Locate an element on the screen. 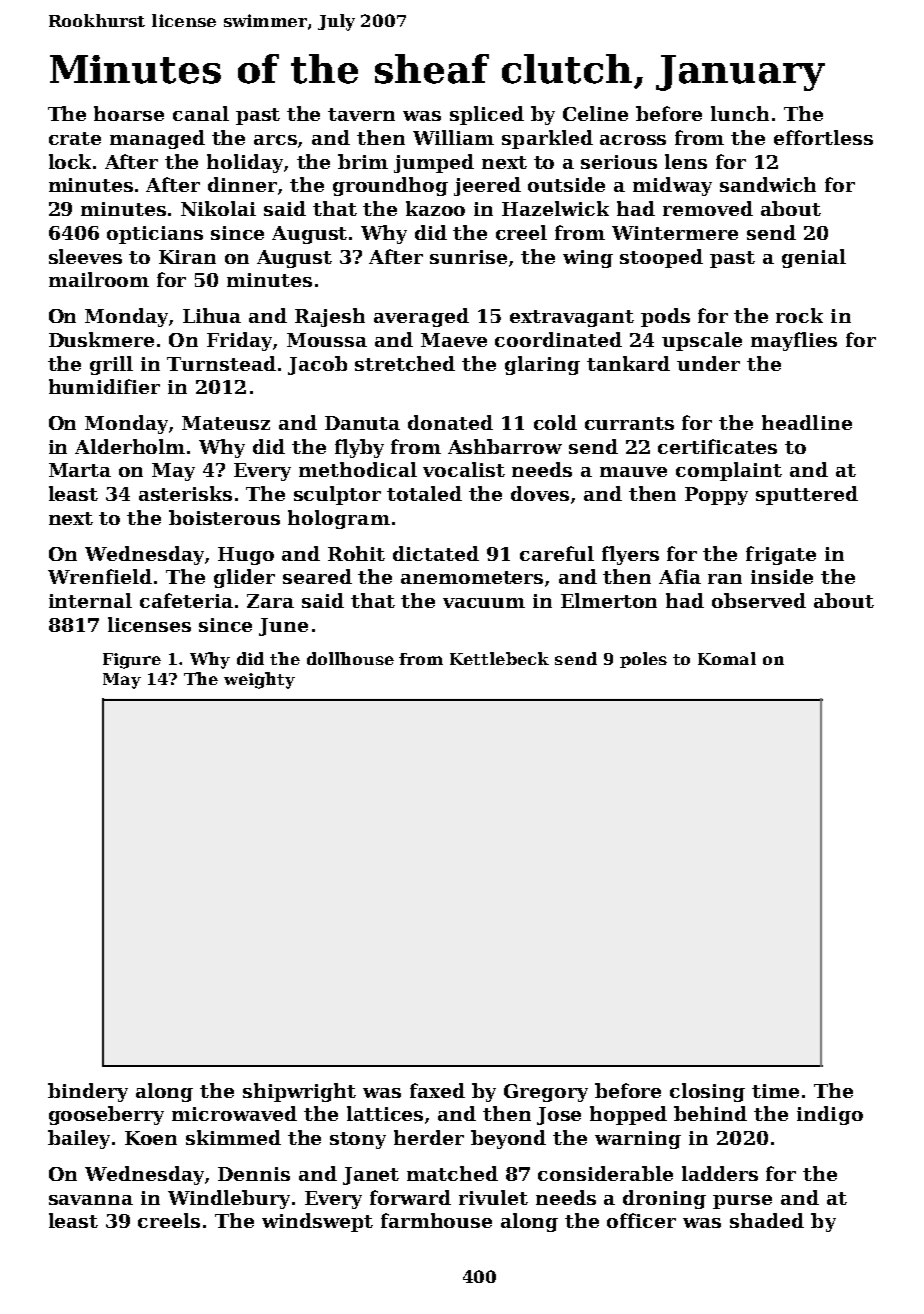 Image resolution: width=924 pixels, height=1314 pixels. crate is located at coordinates (75, 138).
